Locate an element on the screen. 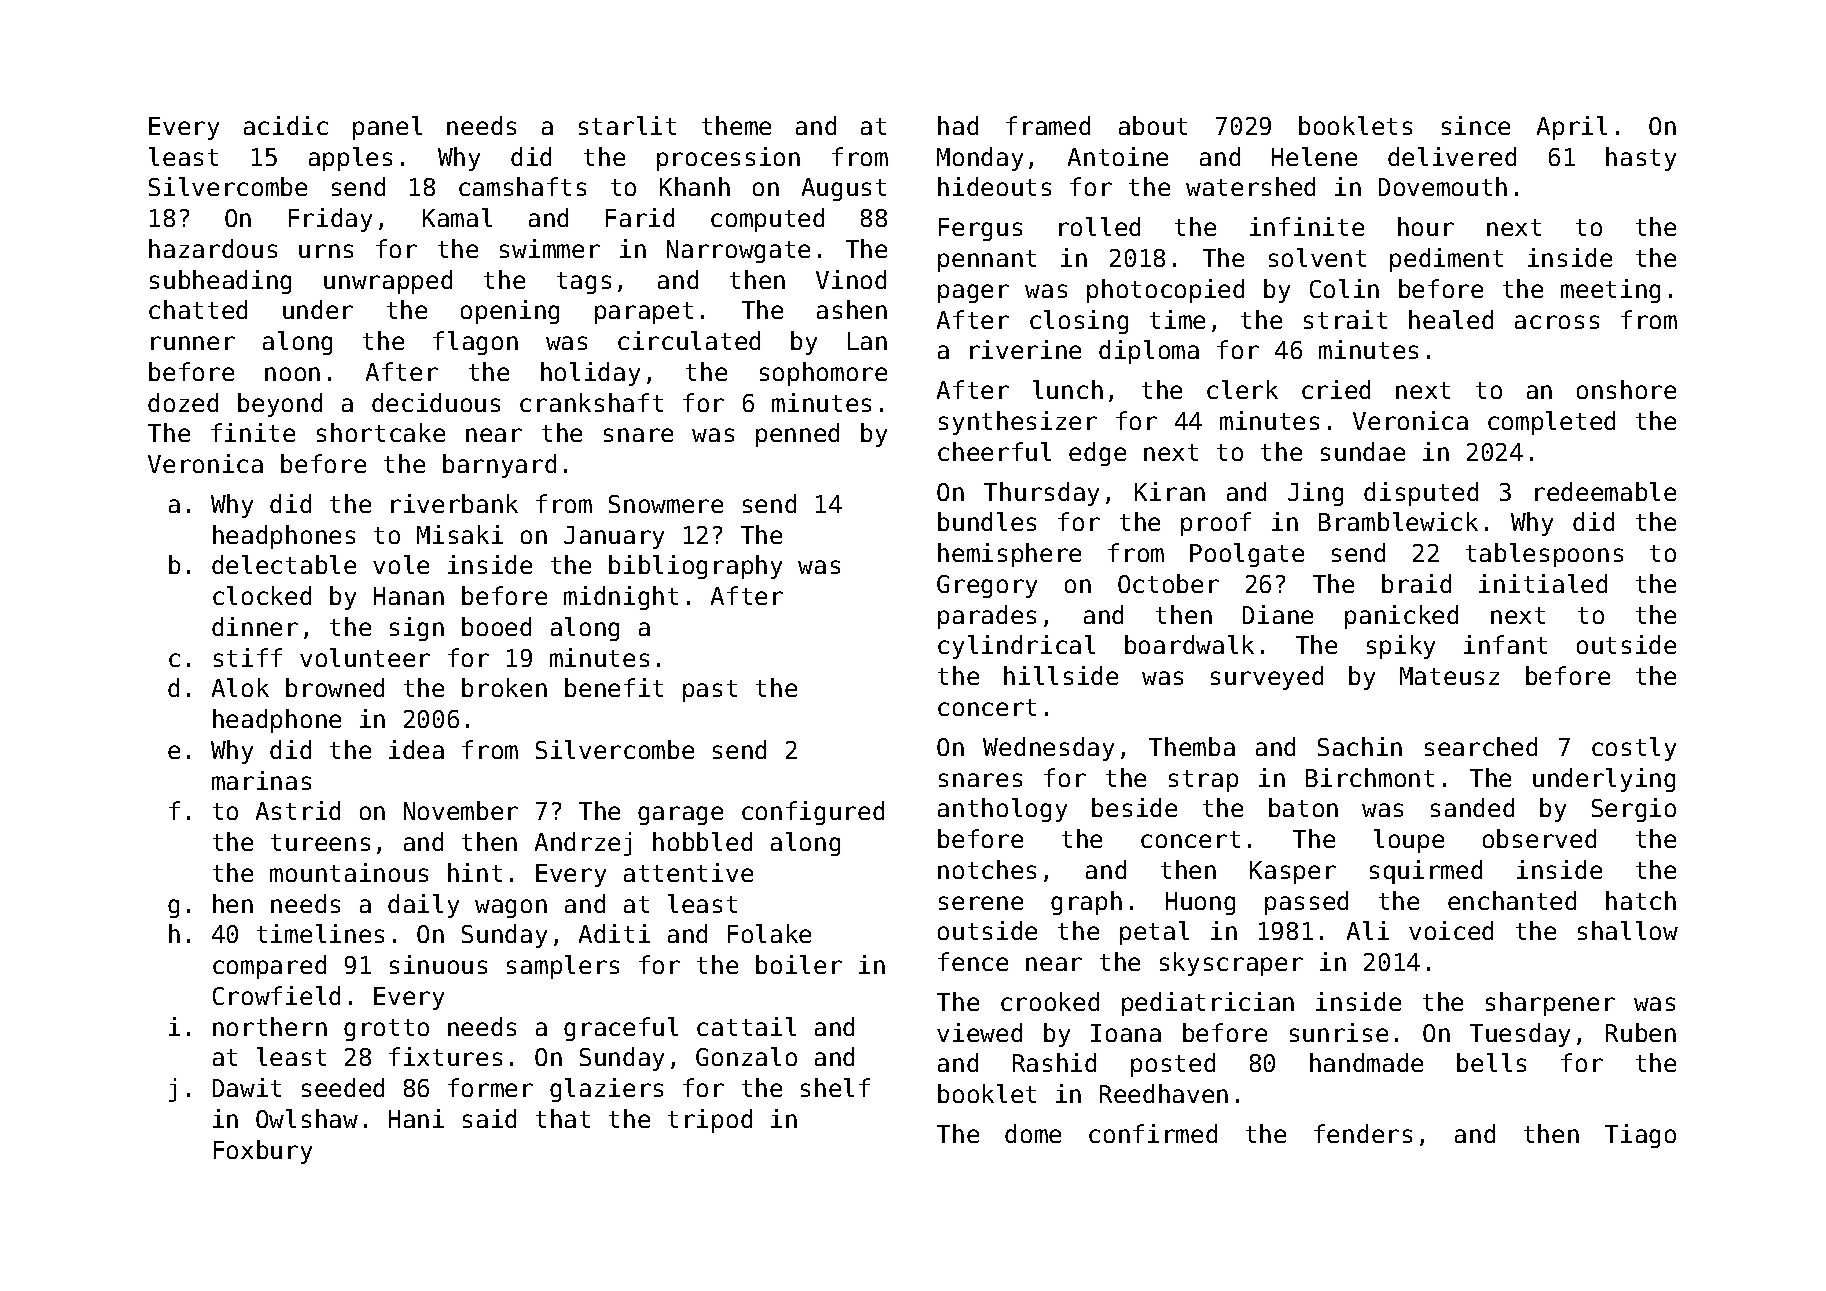 The width and height of the screenshot is (1826, 1291). delectable is located at coordinates (284, 564).
